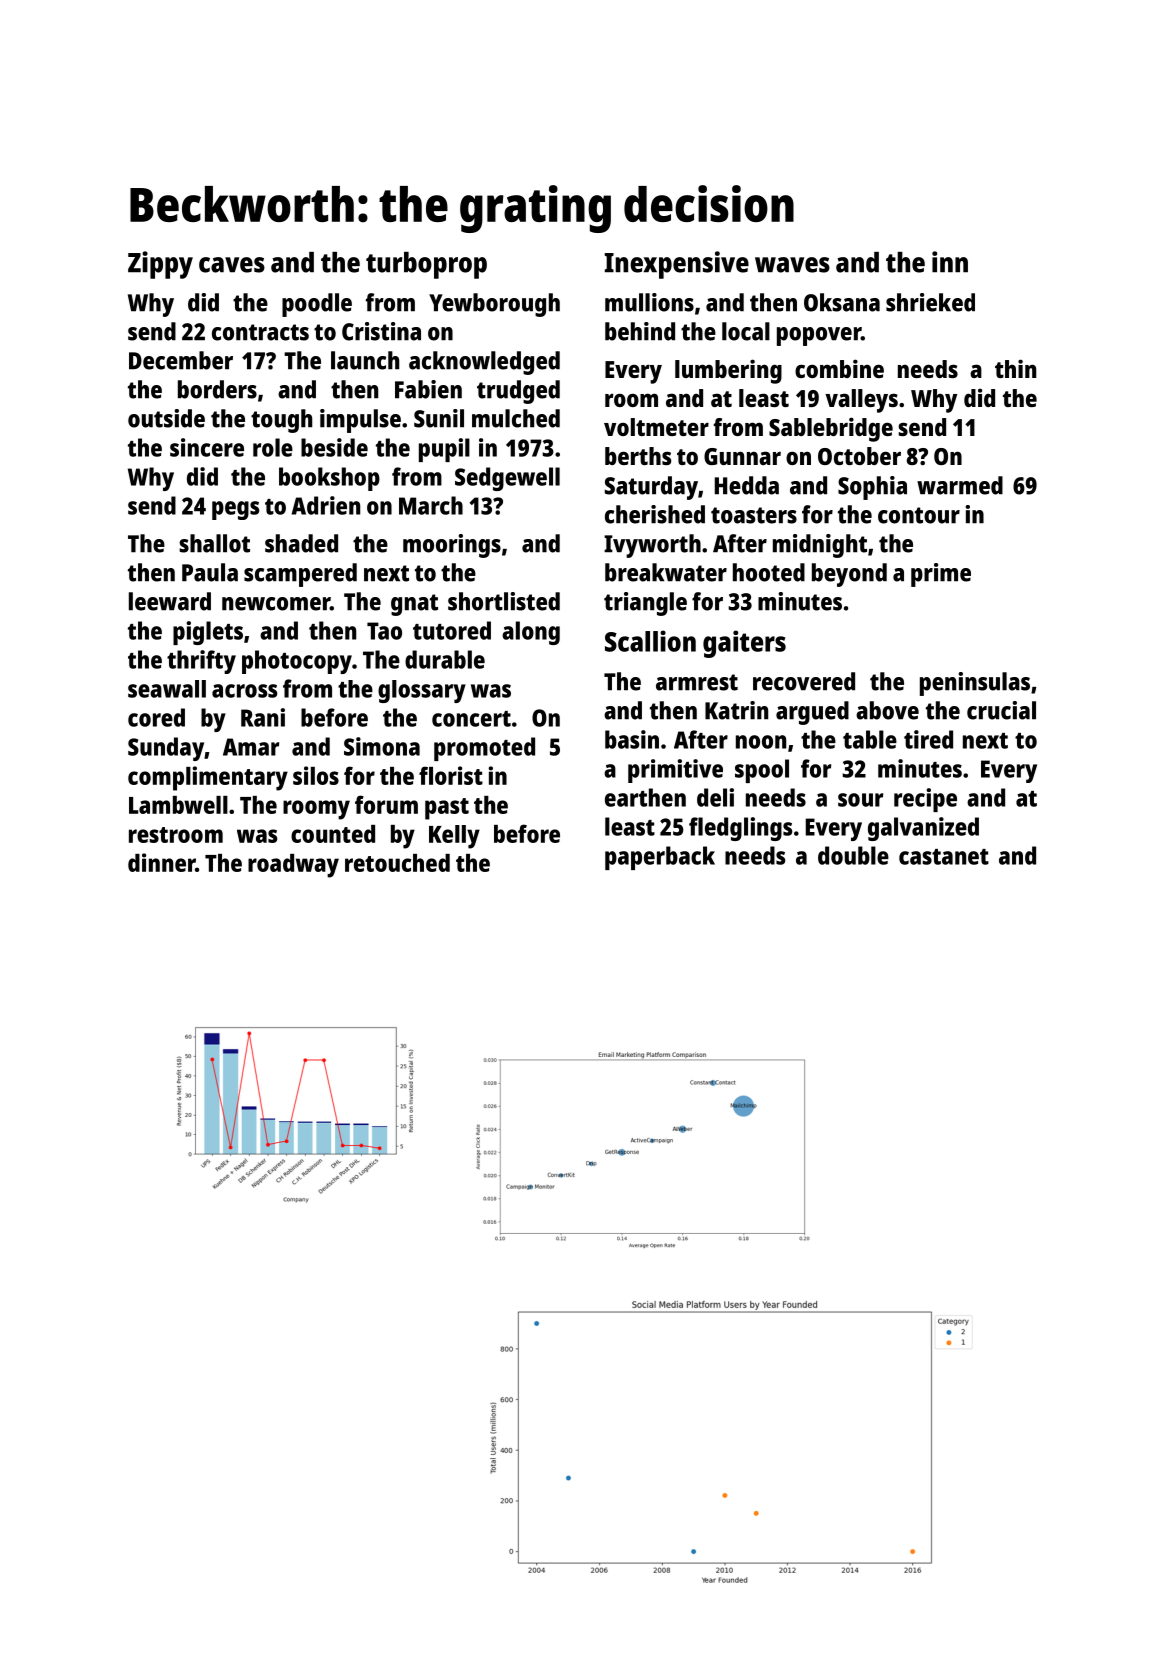 This screenshot has width=1165, height=1654. Describe the element at coordinates (831, 429) in the screenshot. I see `Sablebridge` at that location.
